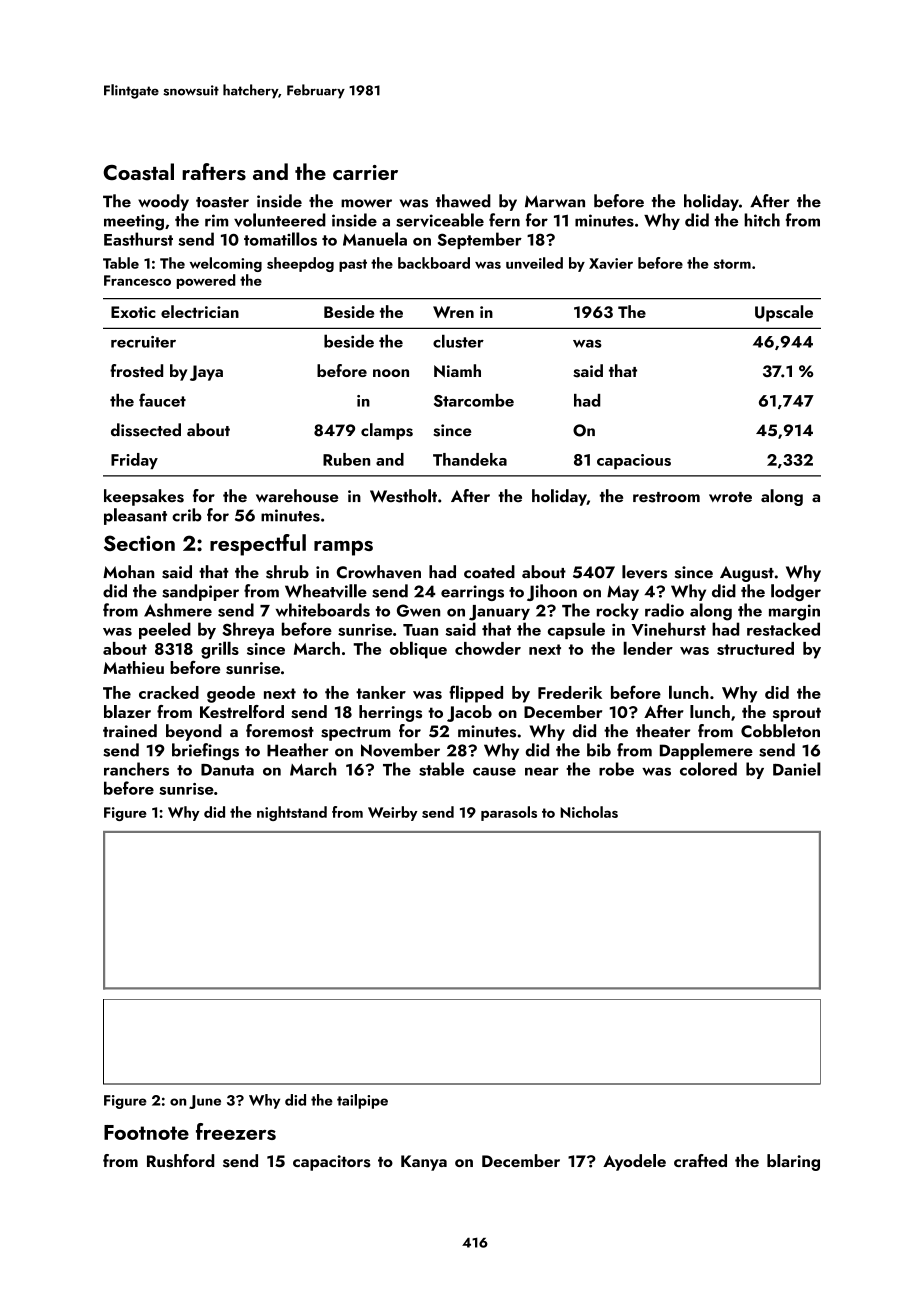 This page has width=924, height=1311. Describe the element at coordinates (136, 371) in the page. I see `frosted` at that location.
